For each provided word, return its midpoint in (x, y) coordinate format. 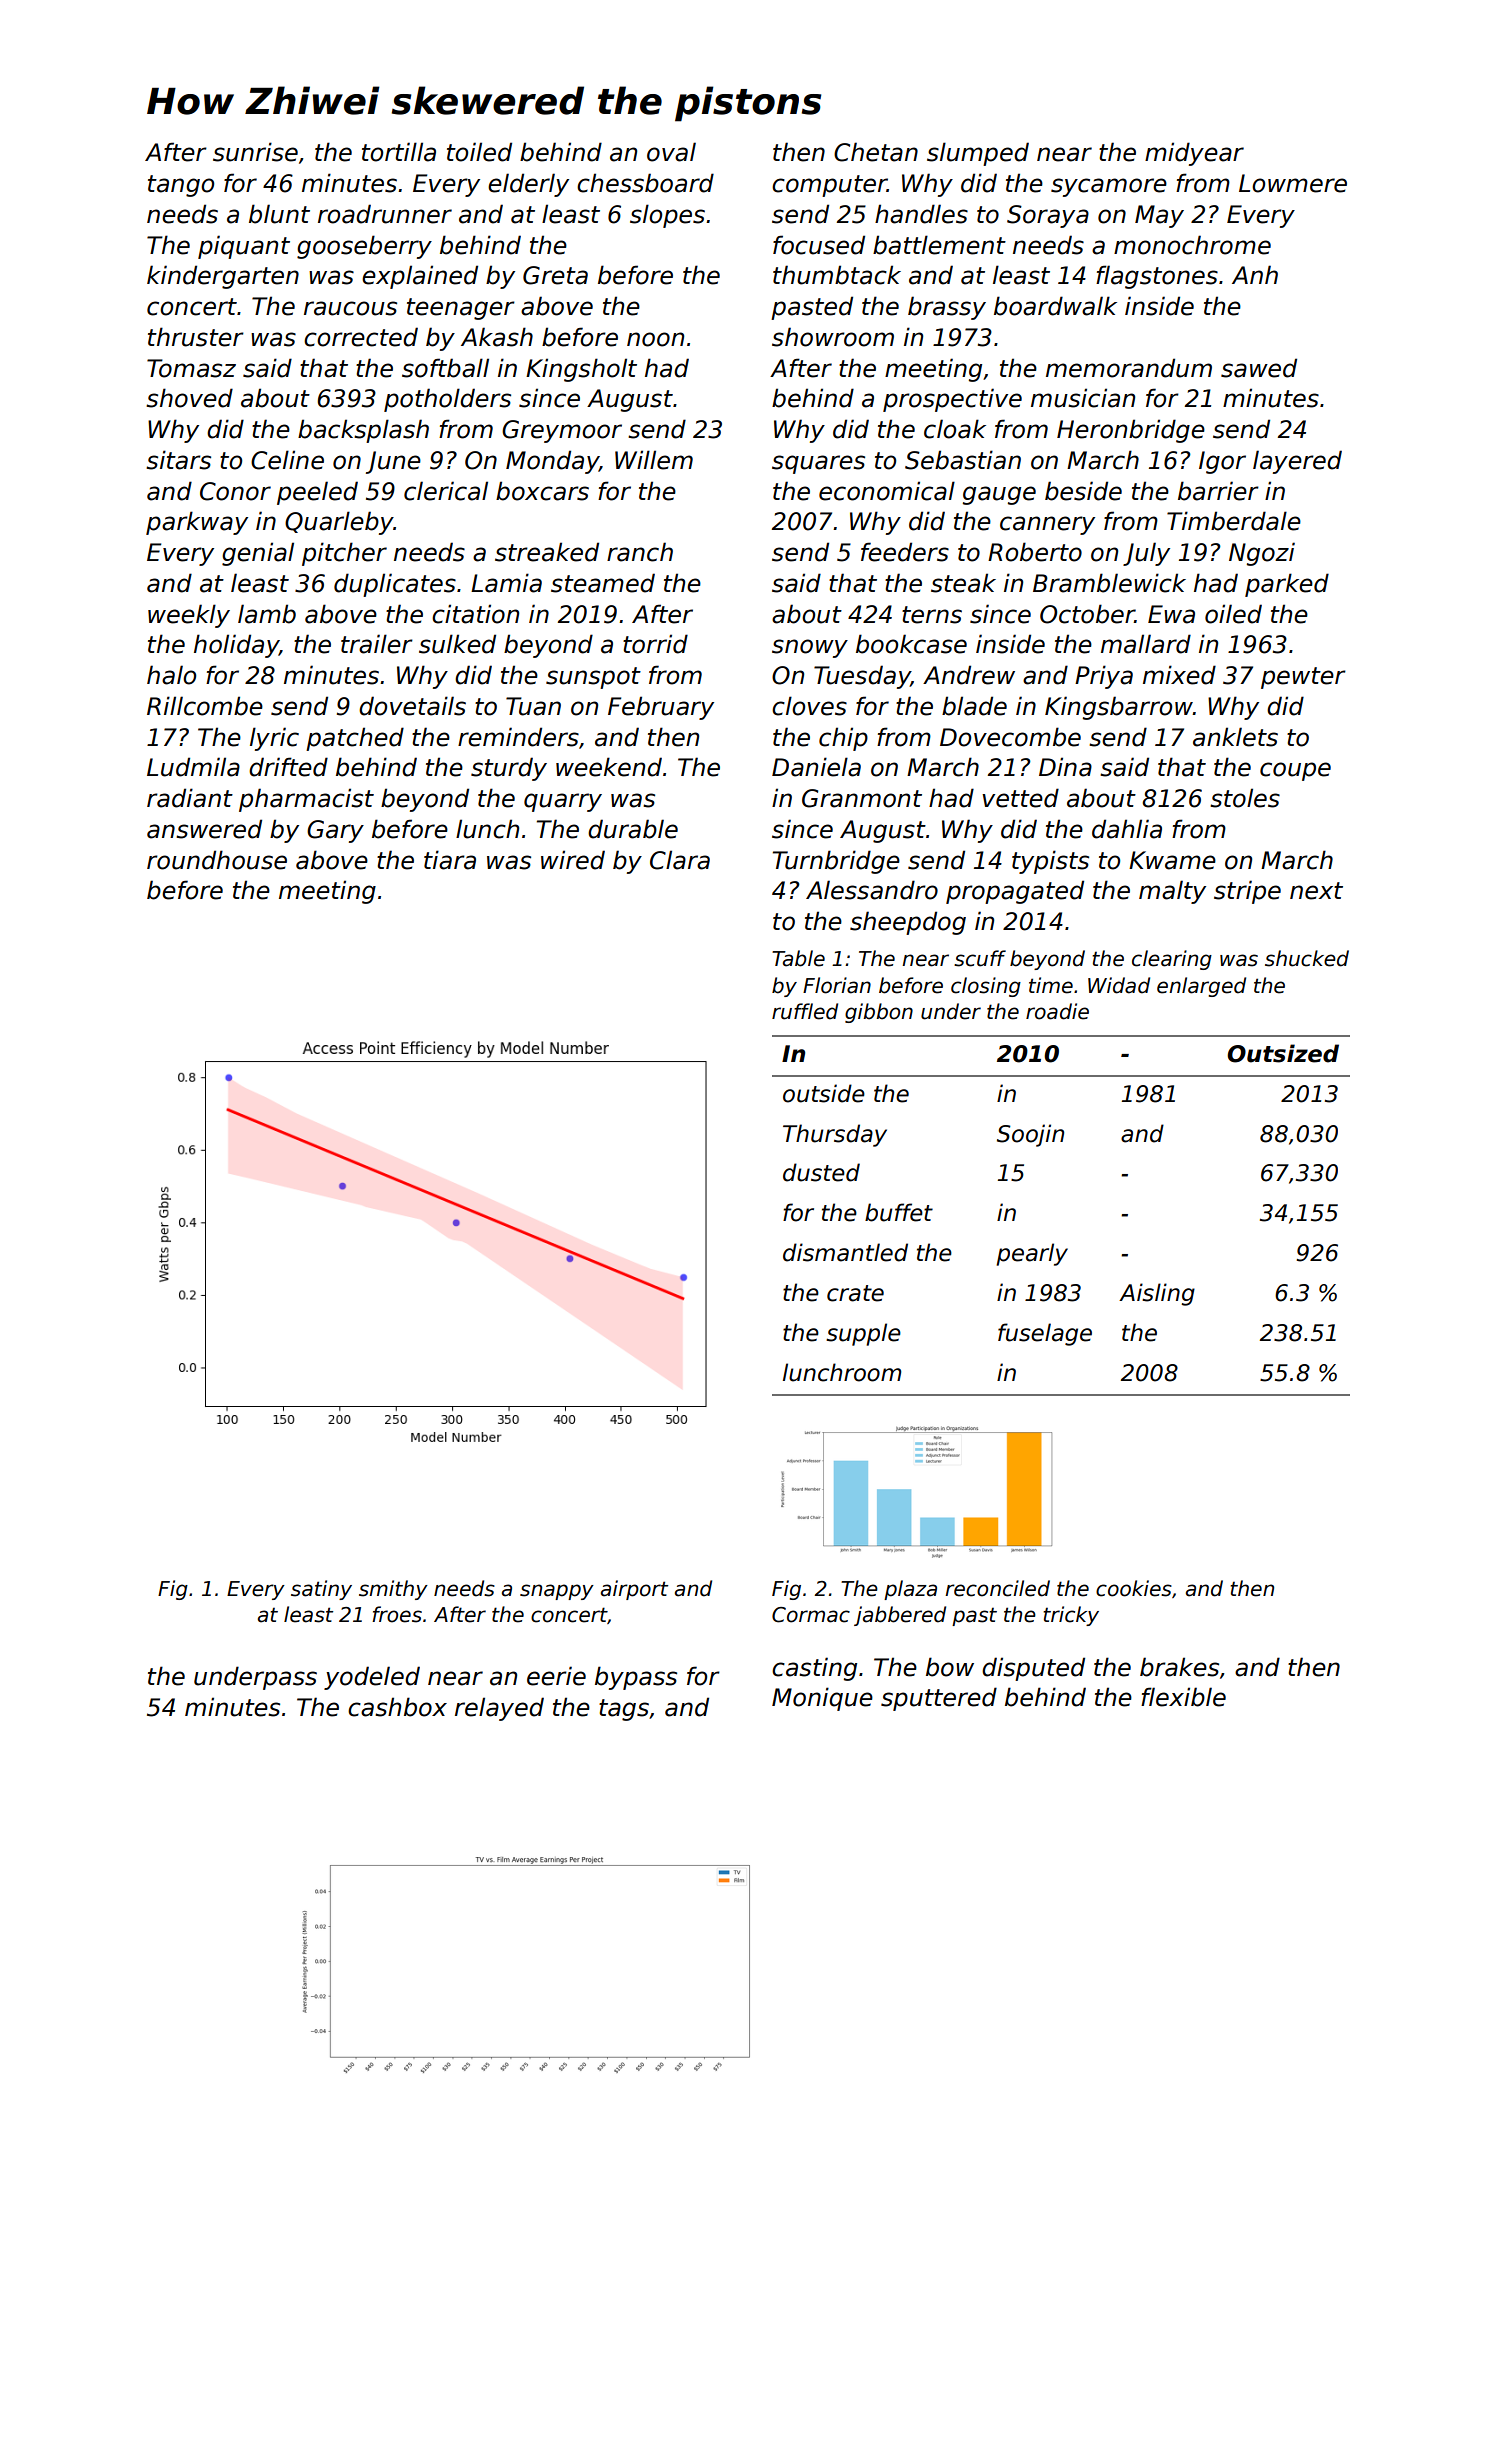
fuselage (1045, 1334)
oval (671, 152)
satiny (321, 1590)
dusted (821, 1172)
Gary (335, 831)
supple (863, 1334)
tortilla (399, 152)
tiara (450, 860)
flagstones (1157, 277)
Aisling (1157, 1294)
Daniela (816, 767)
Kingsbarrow (1119, 708)
